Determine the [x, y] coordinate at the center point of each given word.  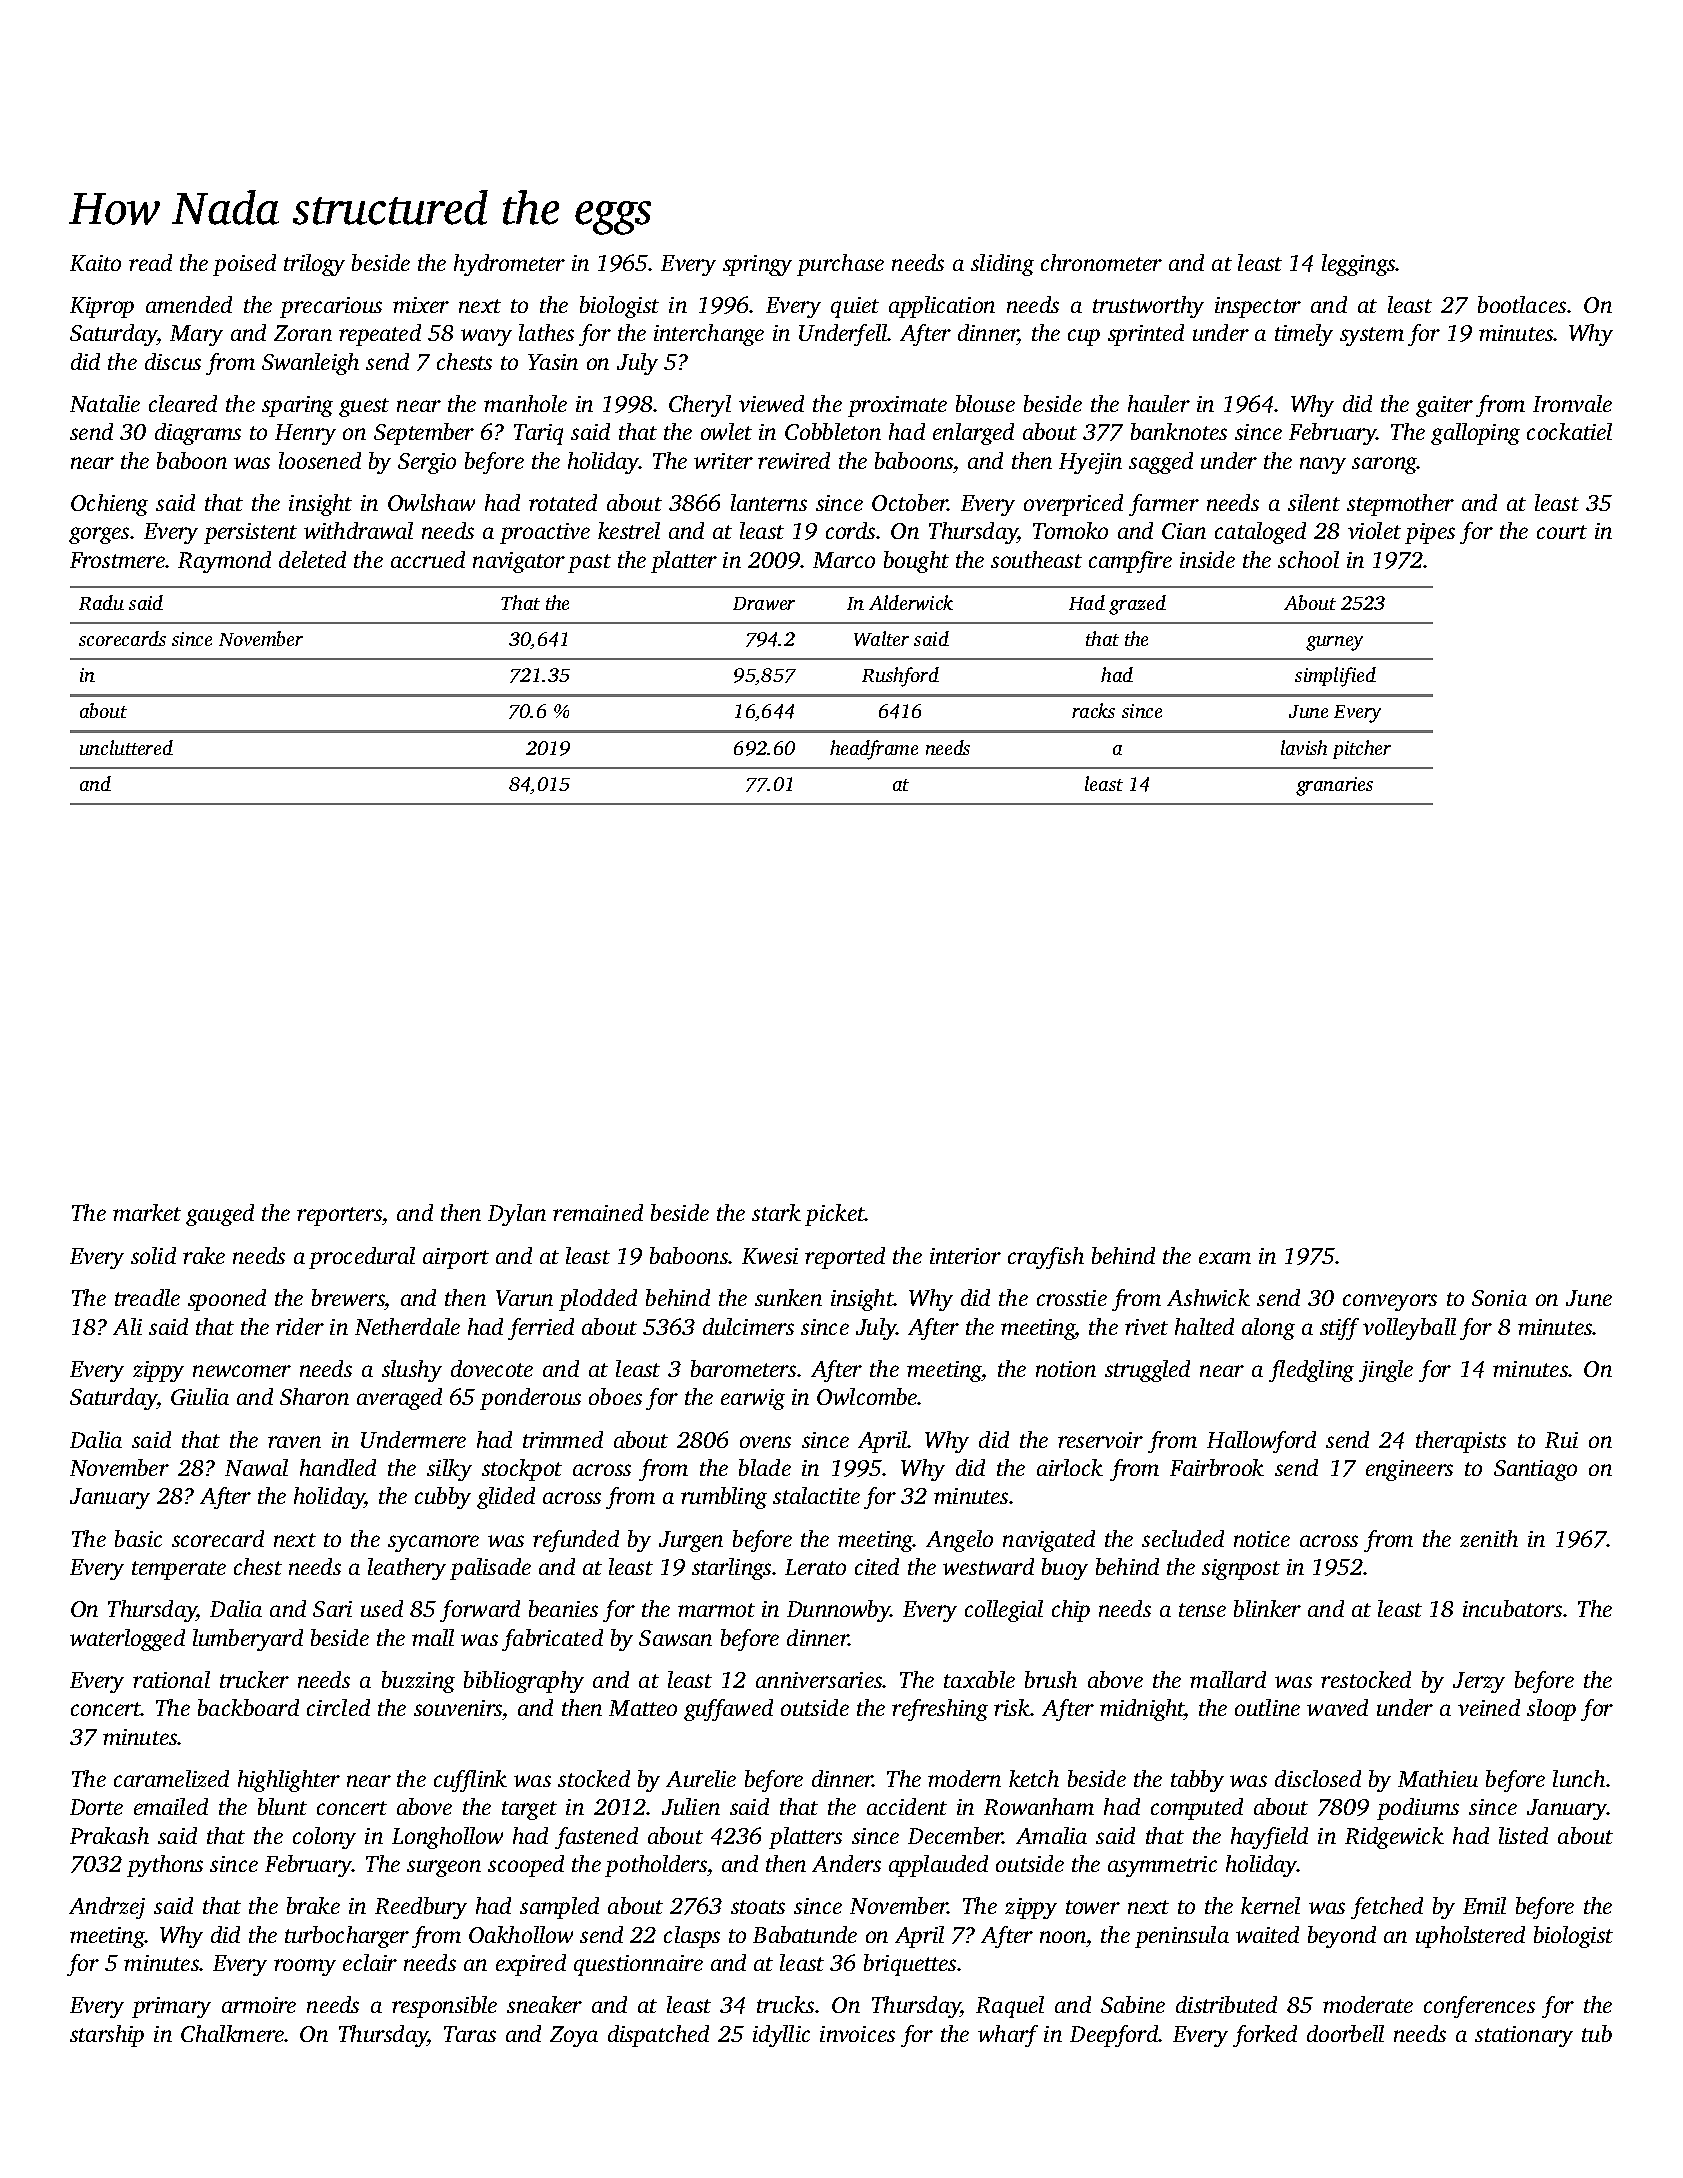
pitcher [1362, 749]
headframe [874, 750]
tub [1597, 2033]
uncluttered [126, 747]
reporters [339, 1216]
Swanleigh [310, 364]
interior [965, 1256]
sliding [1002, 265]
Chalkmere [233, 2033]
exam [1225, 1258]
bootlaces [1522, 304]
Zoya [574, 2036]
